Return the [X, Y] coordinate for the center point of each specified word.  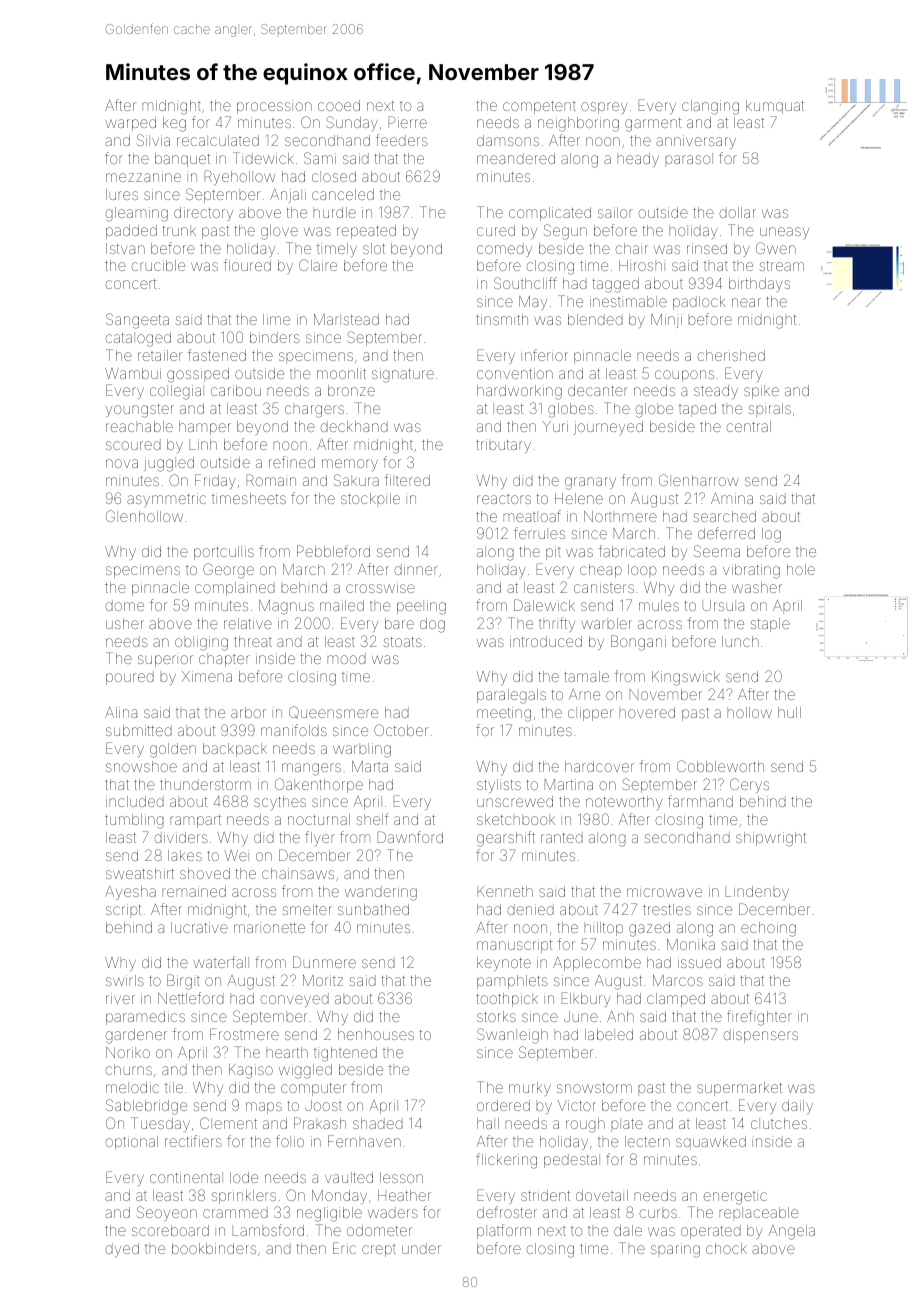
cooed [339, 105]
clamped [676, 1000]
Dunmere [324, 962]
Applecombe [597, 964]
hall [488, 1123]
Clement [228, 1123]
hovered [647, 712]
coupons [684, 376]
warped [130, 124]
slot [374, 248]
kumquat [775, 107]
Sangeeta [137, 321]
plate [627, 1125]
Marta [370, 766]
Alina [121, 712]
